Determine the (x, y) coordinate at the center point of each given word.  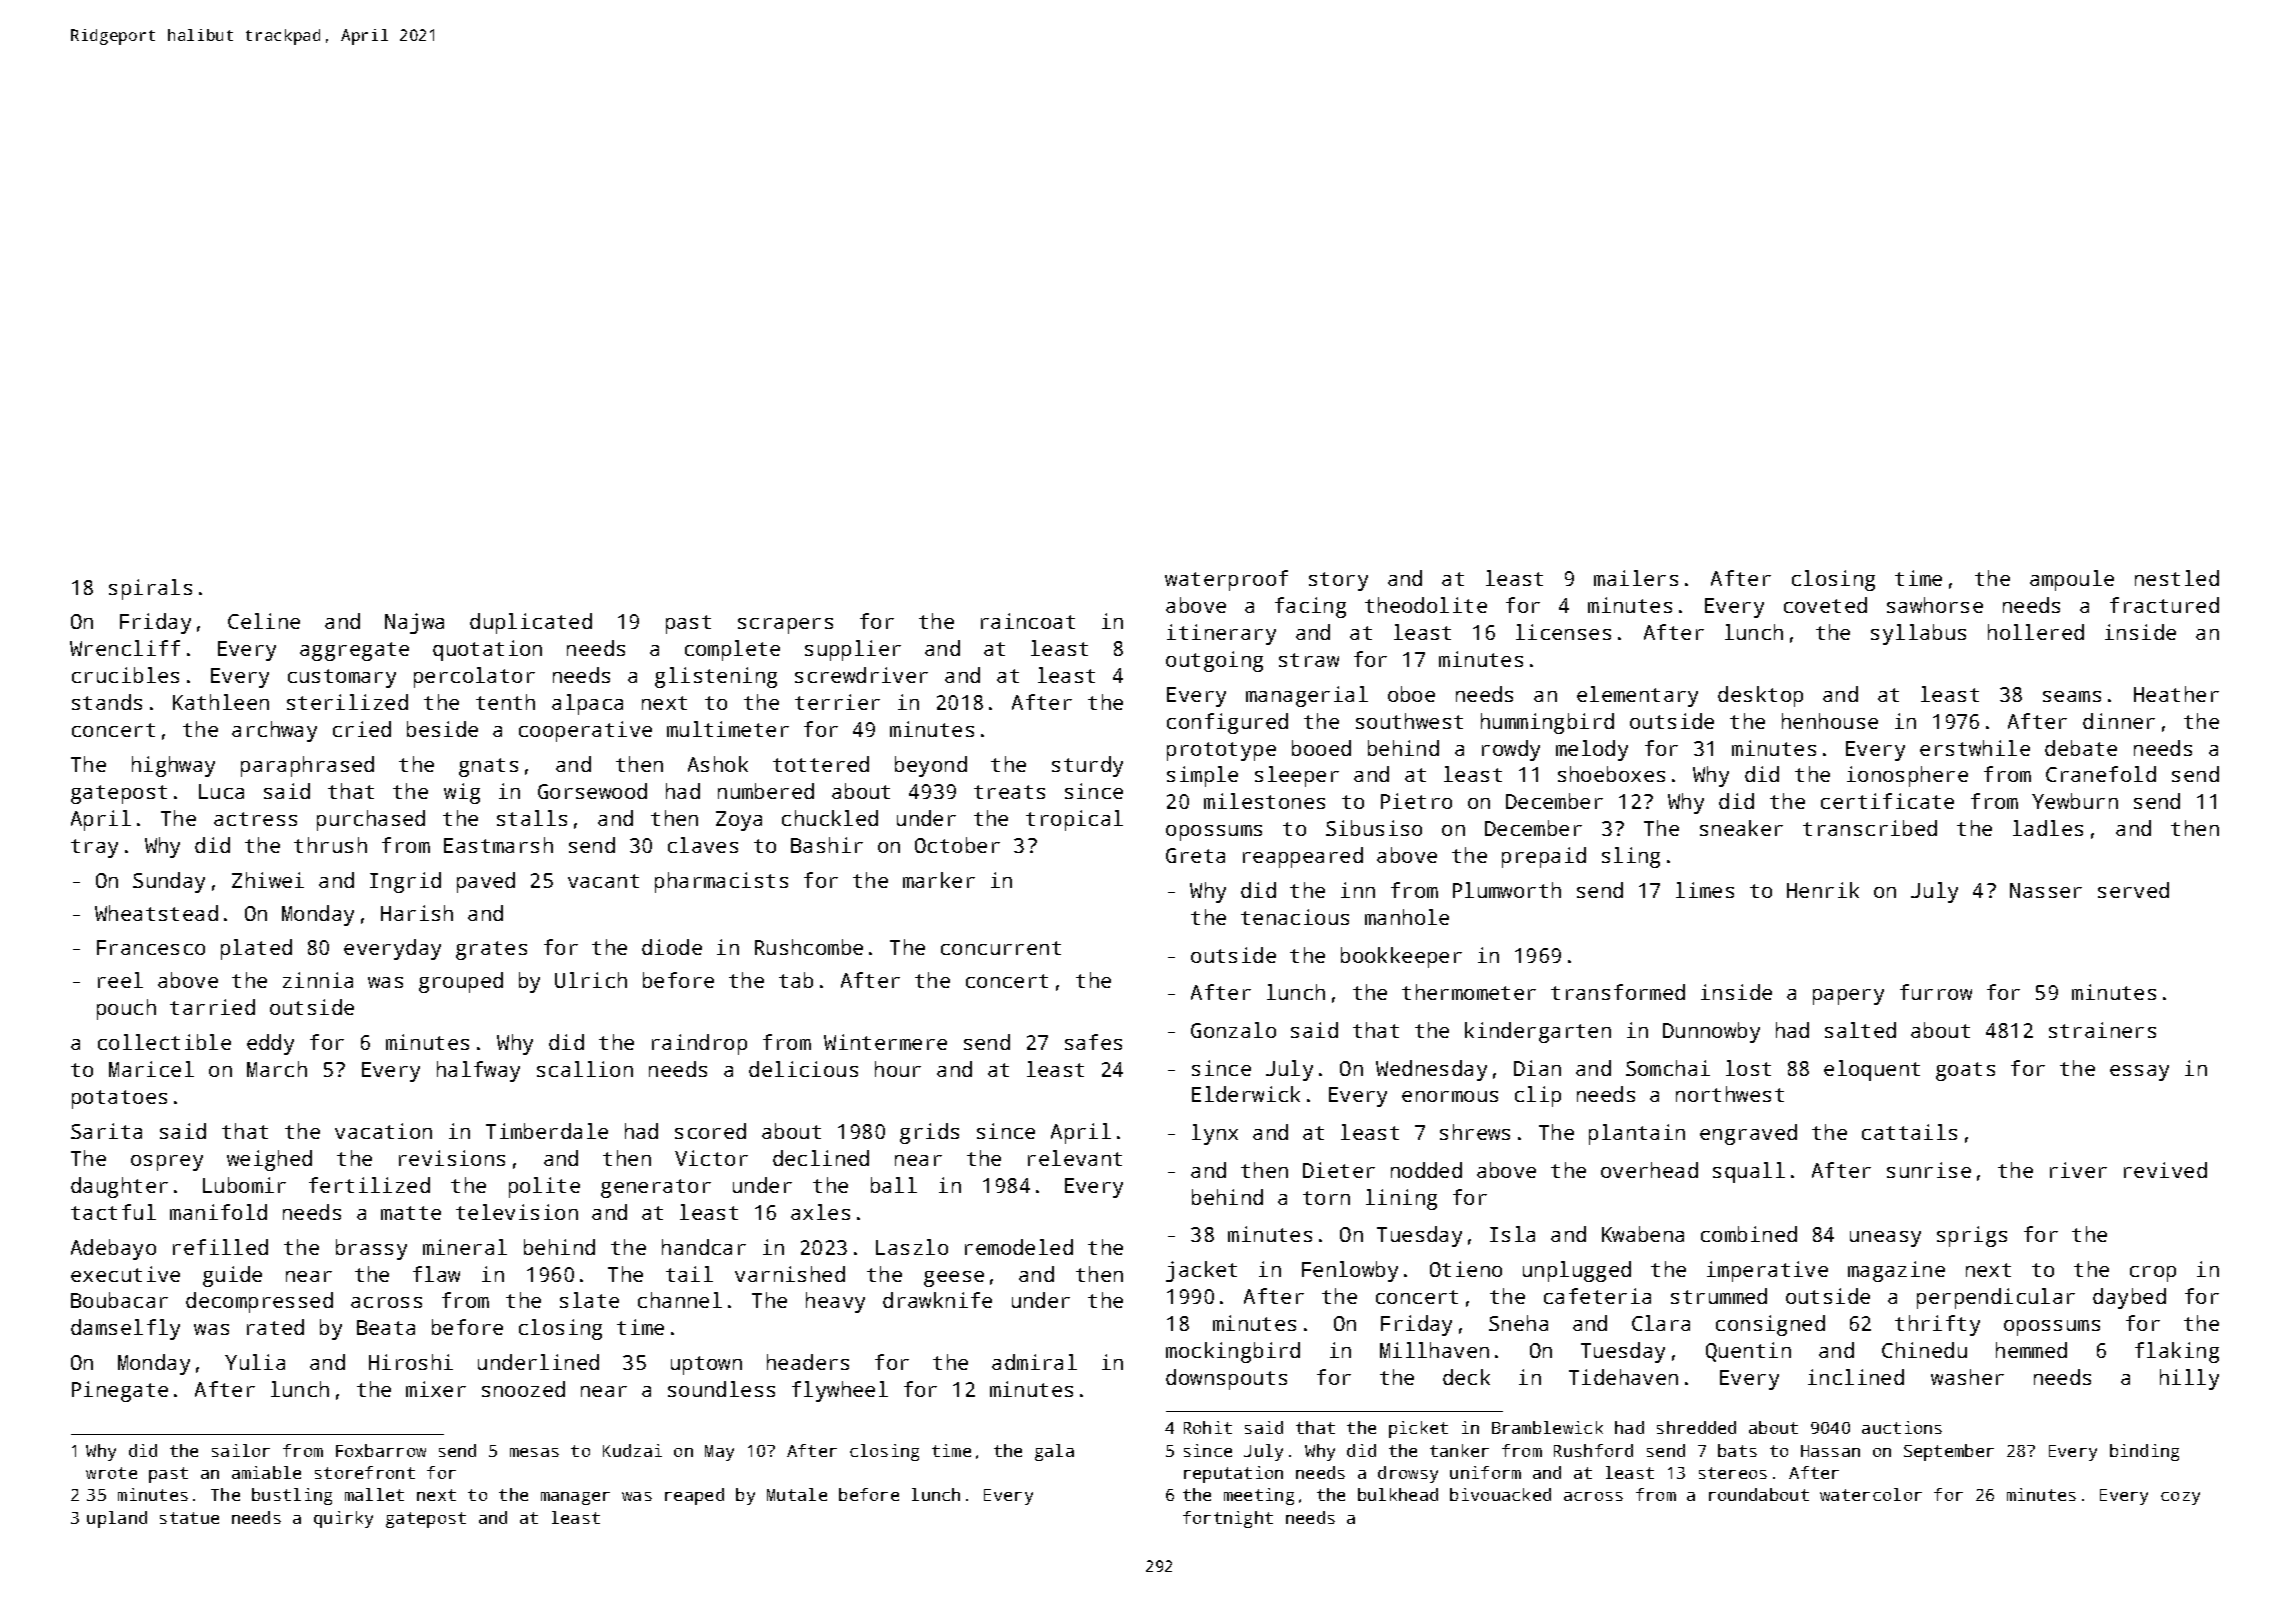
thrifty (1937, 1325)
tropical (1074, 820)
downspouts (1226, 1379)
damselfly (125, 1329)
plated (256, 949)
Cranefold (2101, 774)
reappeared (1303, 857)
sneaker (1741, 828)
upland (117, 1519)
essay (2139, 1073)
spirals (150, 589)
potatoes (119, 1099)
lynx (1215, 1134)
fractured (2164, 605)
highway (173, 766)
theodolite (1426, 605)
